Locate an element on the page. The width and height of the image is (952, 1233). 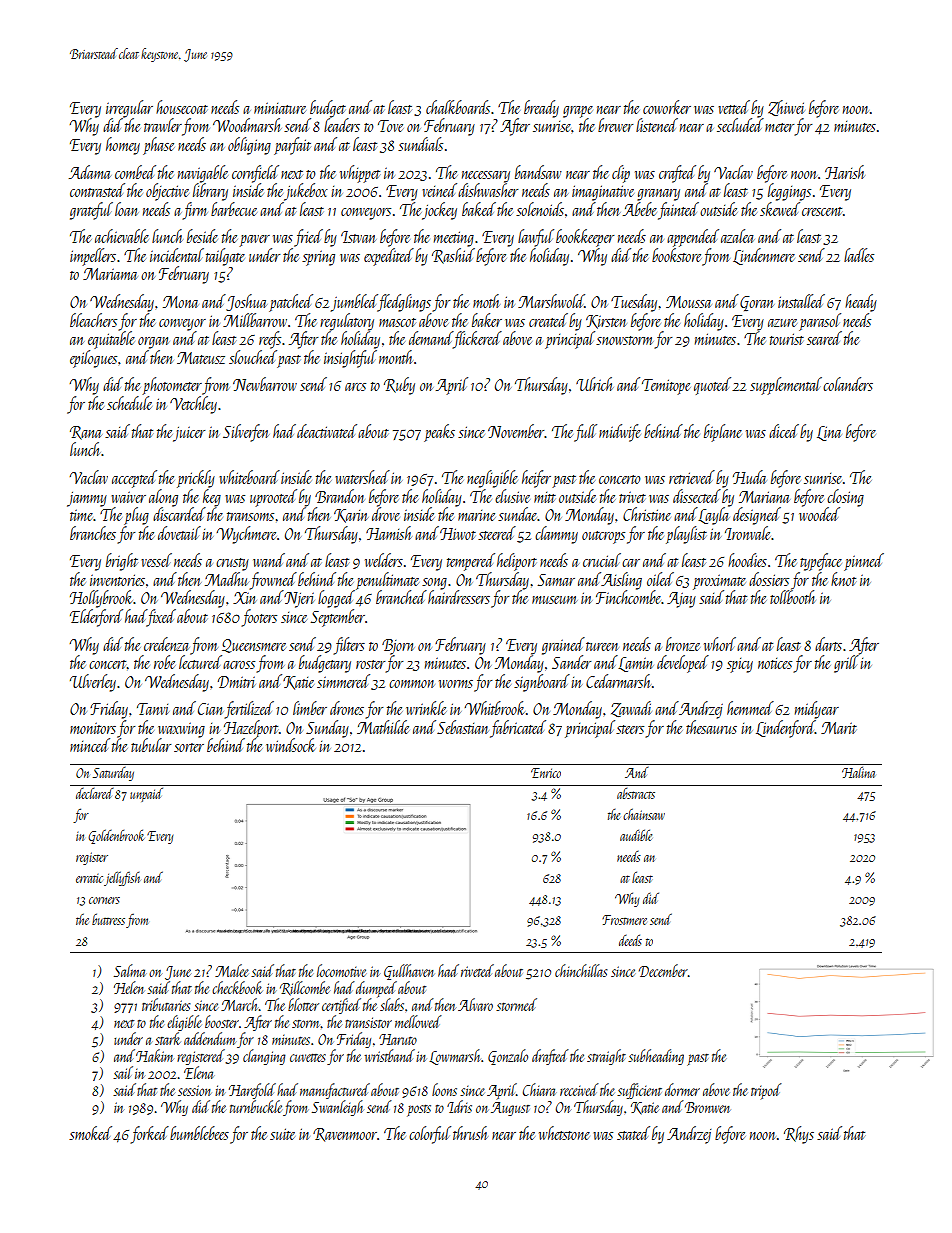
firm is located at coordinates (194, 211).
